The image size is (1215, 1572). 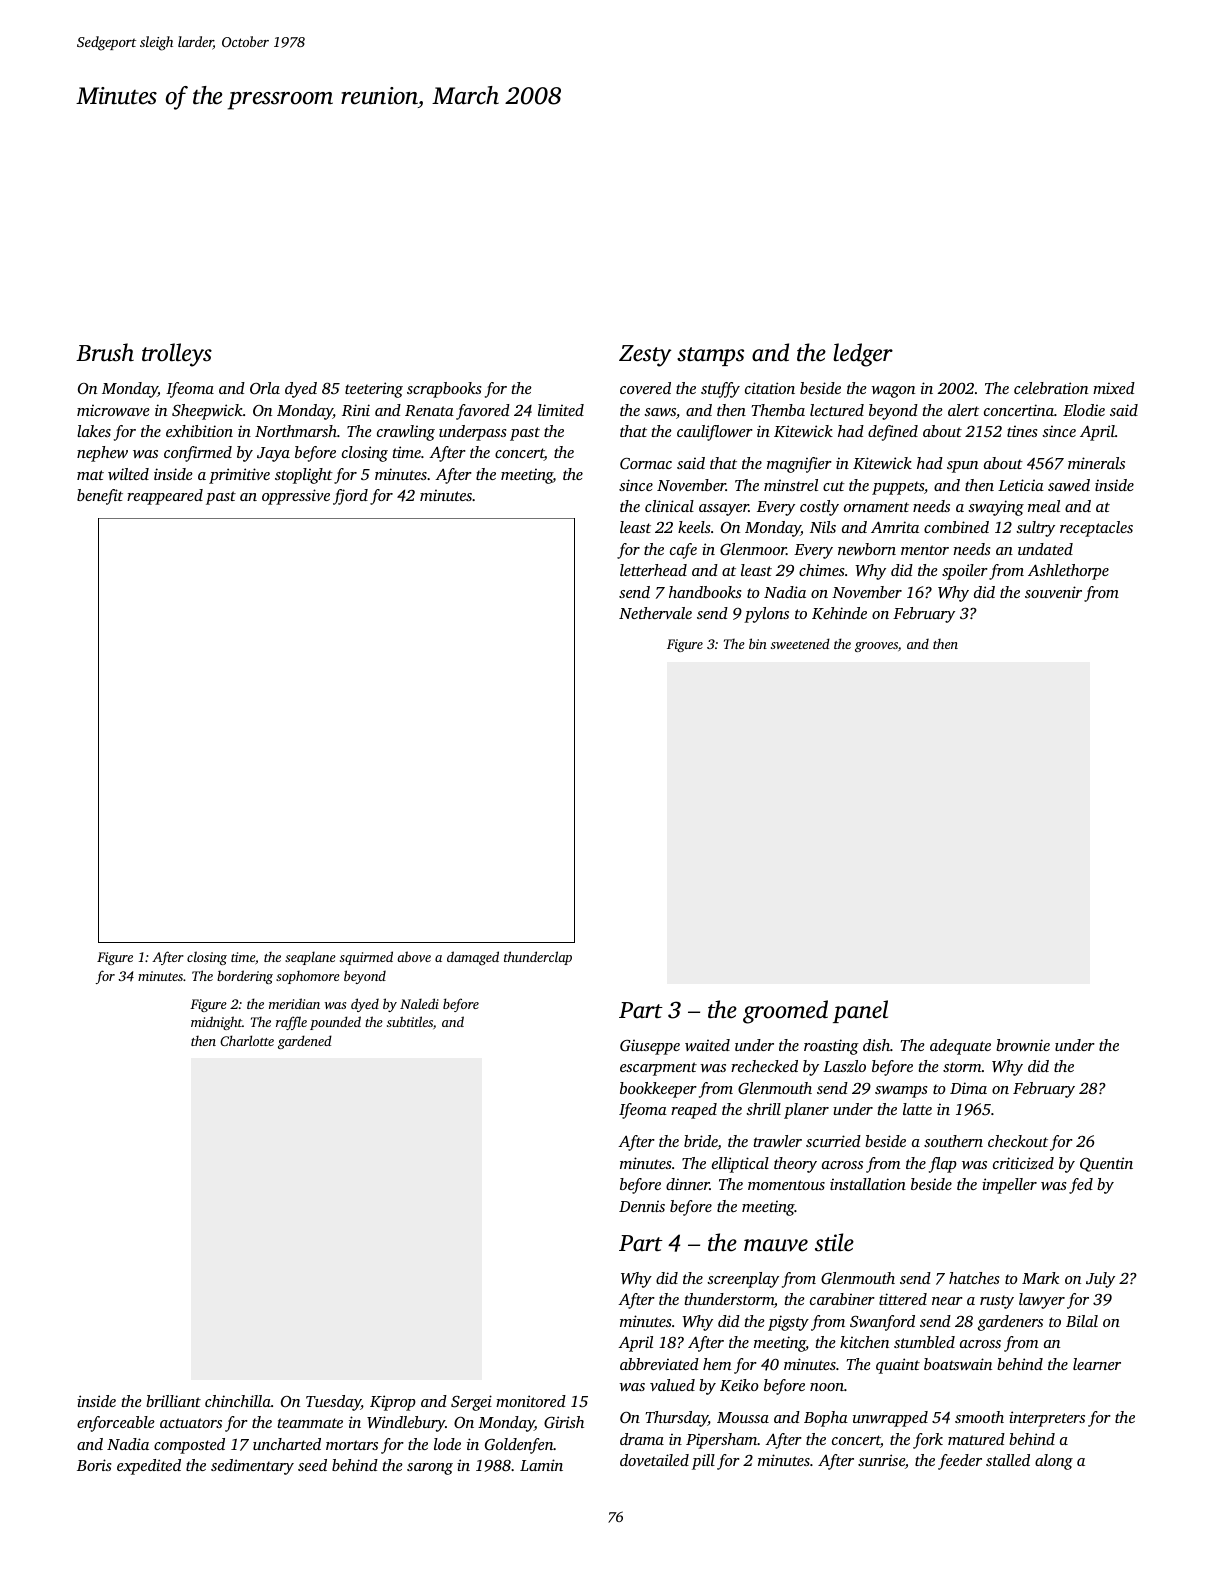 What do you see at coordinates (116, 1424) in the page?
I see `enforceable` at bounding box center [116, 1424].
